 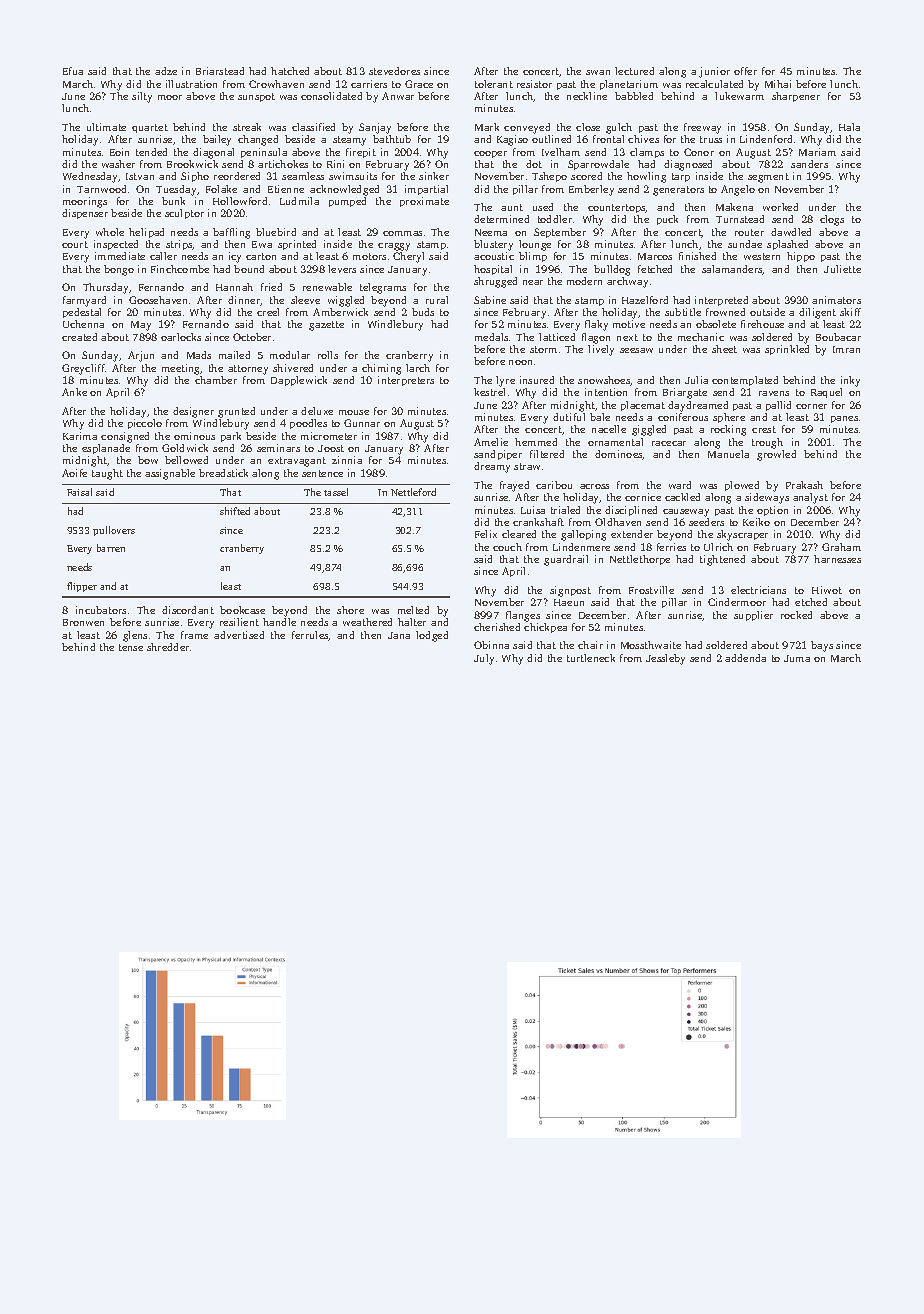 What do you see at coordinates (313, 127) in the screenshot?
I see `classified` at bounding box center [313, 127].
